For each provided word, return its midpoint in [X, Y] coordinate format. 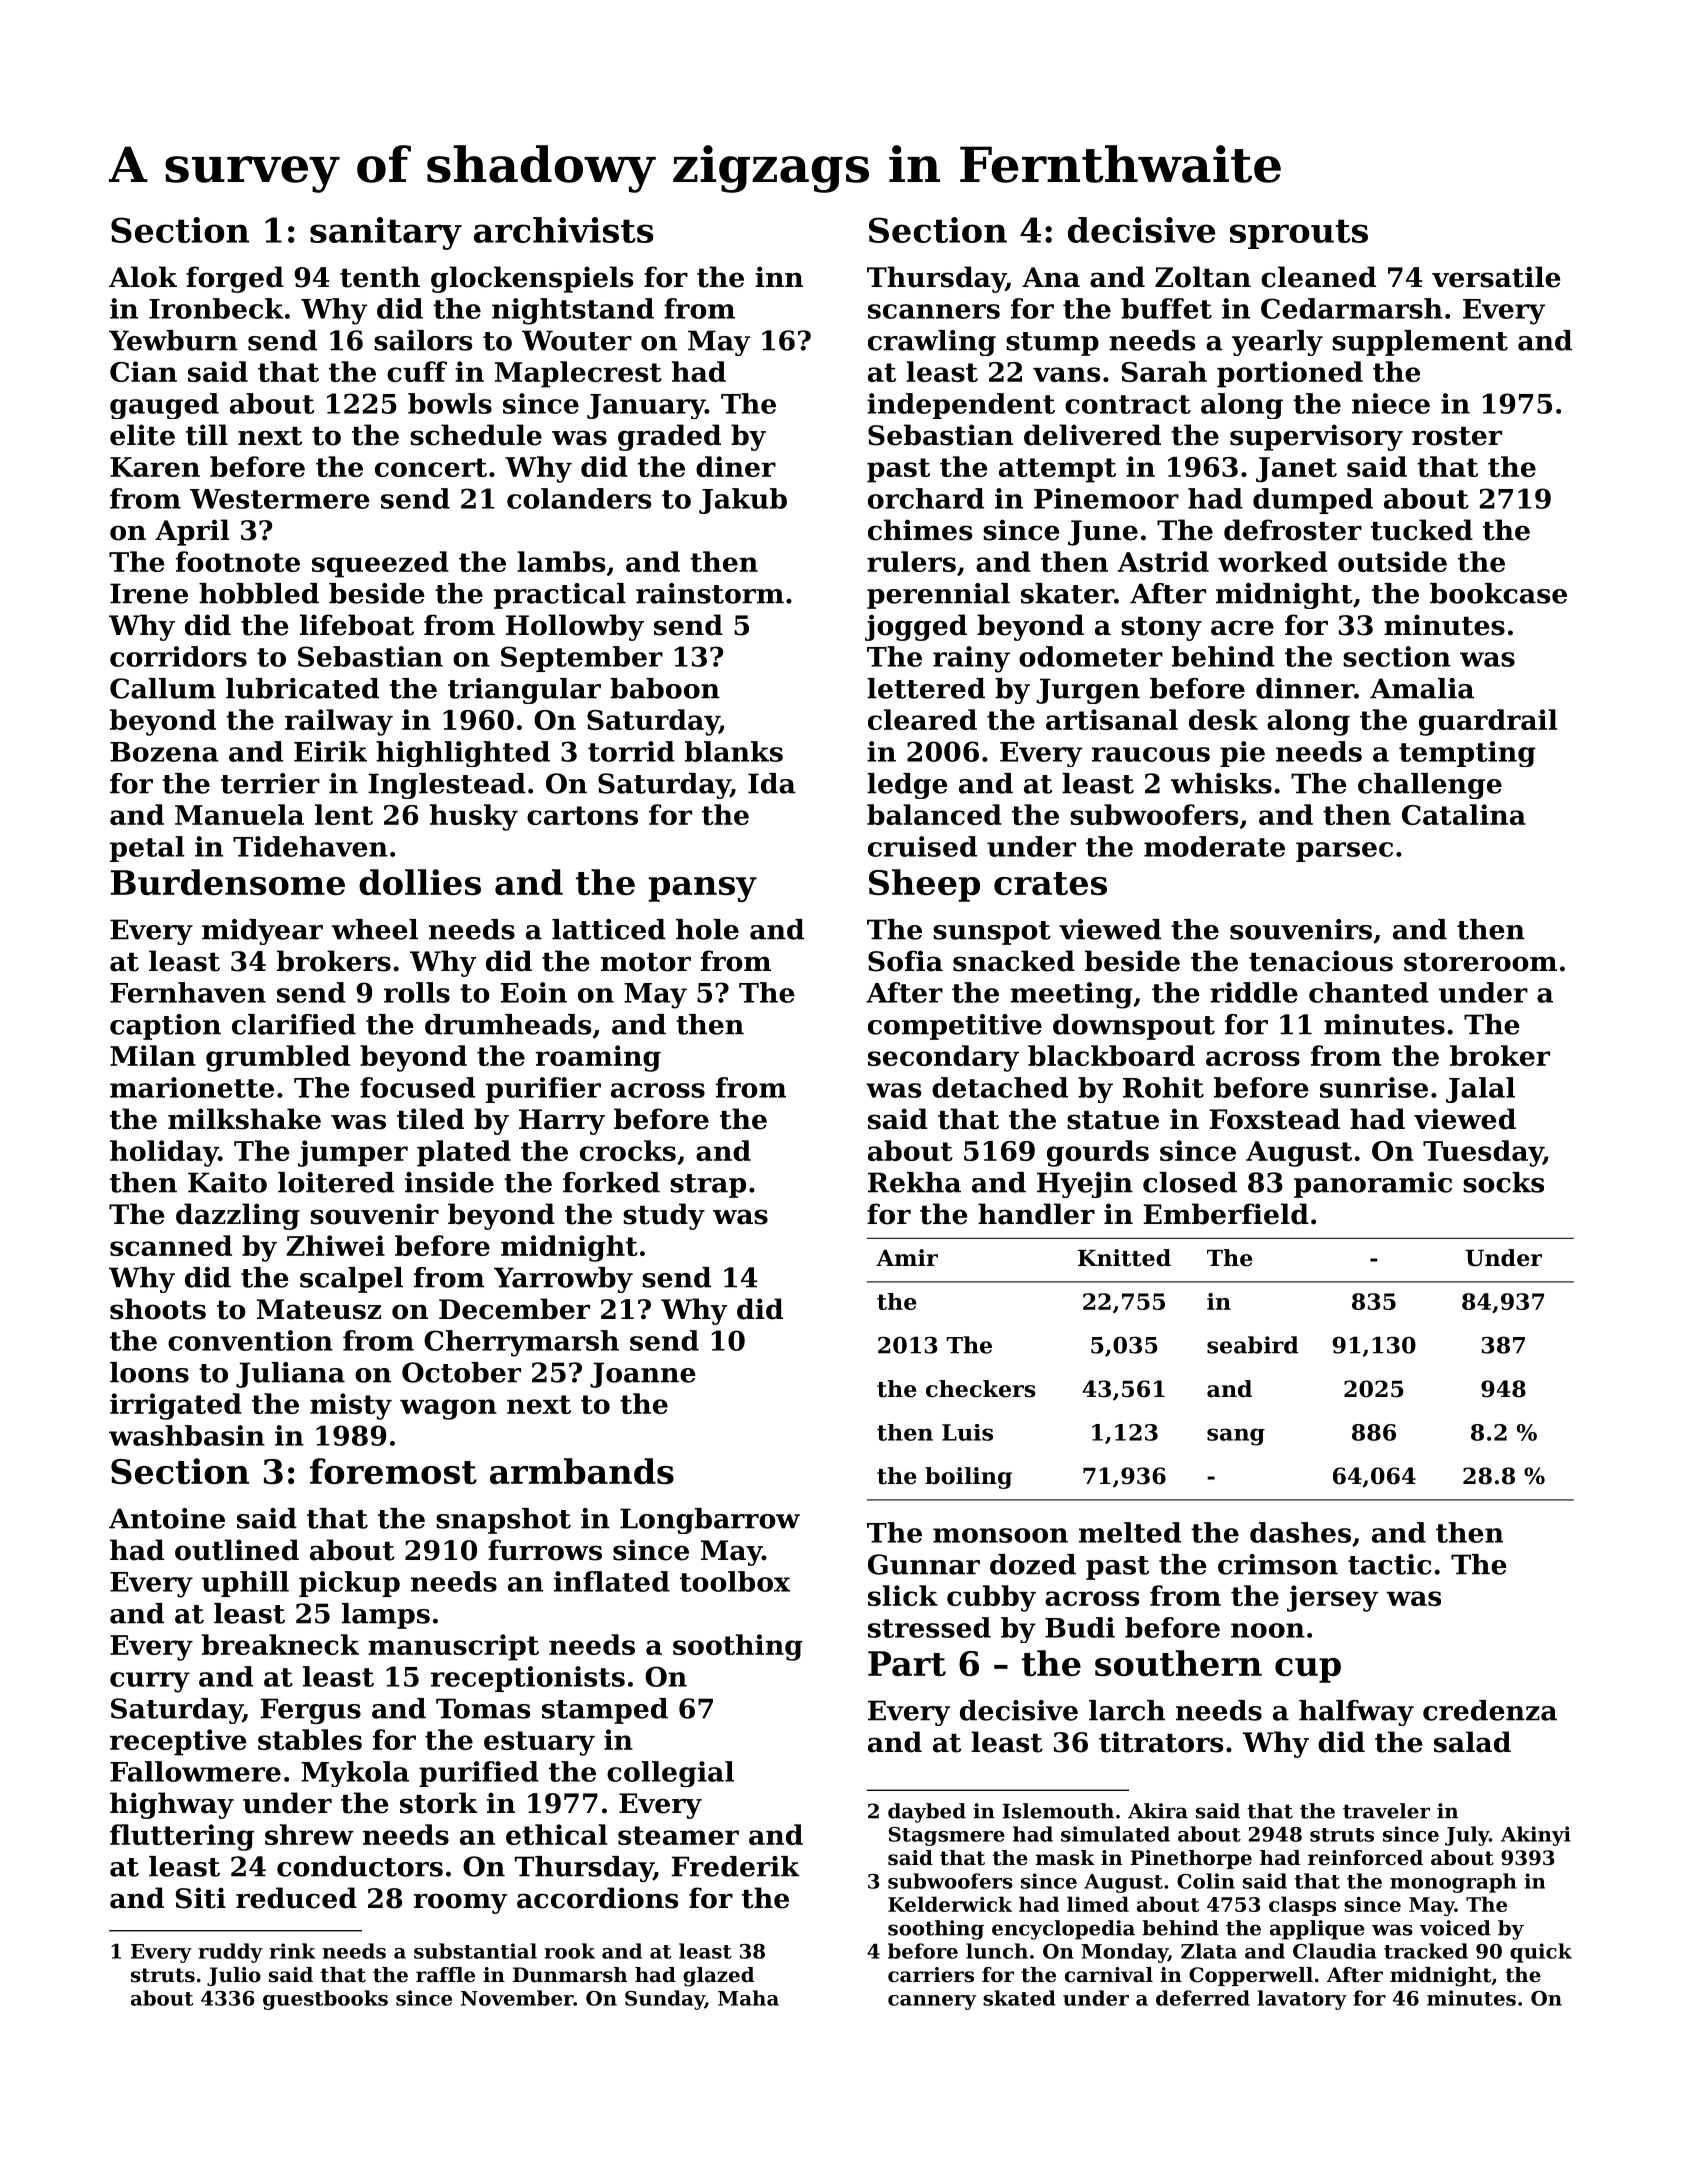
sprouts [1299, 234]
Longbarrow [710, 1521]
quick [1541, 1953]
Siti [201, 1898]
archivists [563, 230]
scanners [934, 311]
